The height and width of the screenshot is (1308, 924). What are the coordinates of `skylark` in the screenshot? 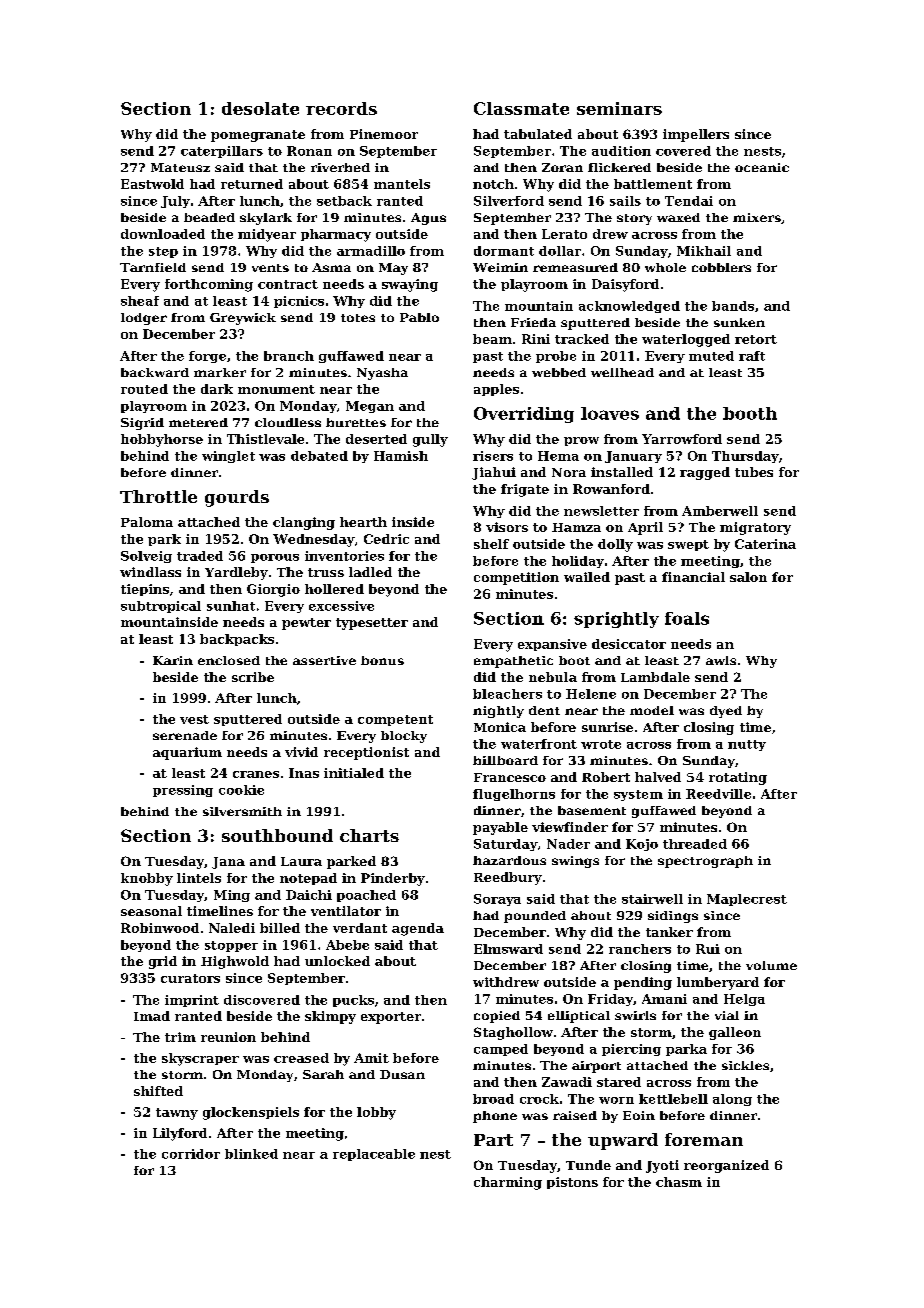 It's located at (266, 219).
